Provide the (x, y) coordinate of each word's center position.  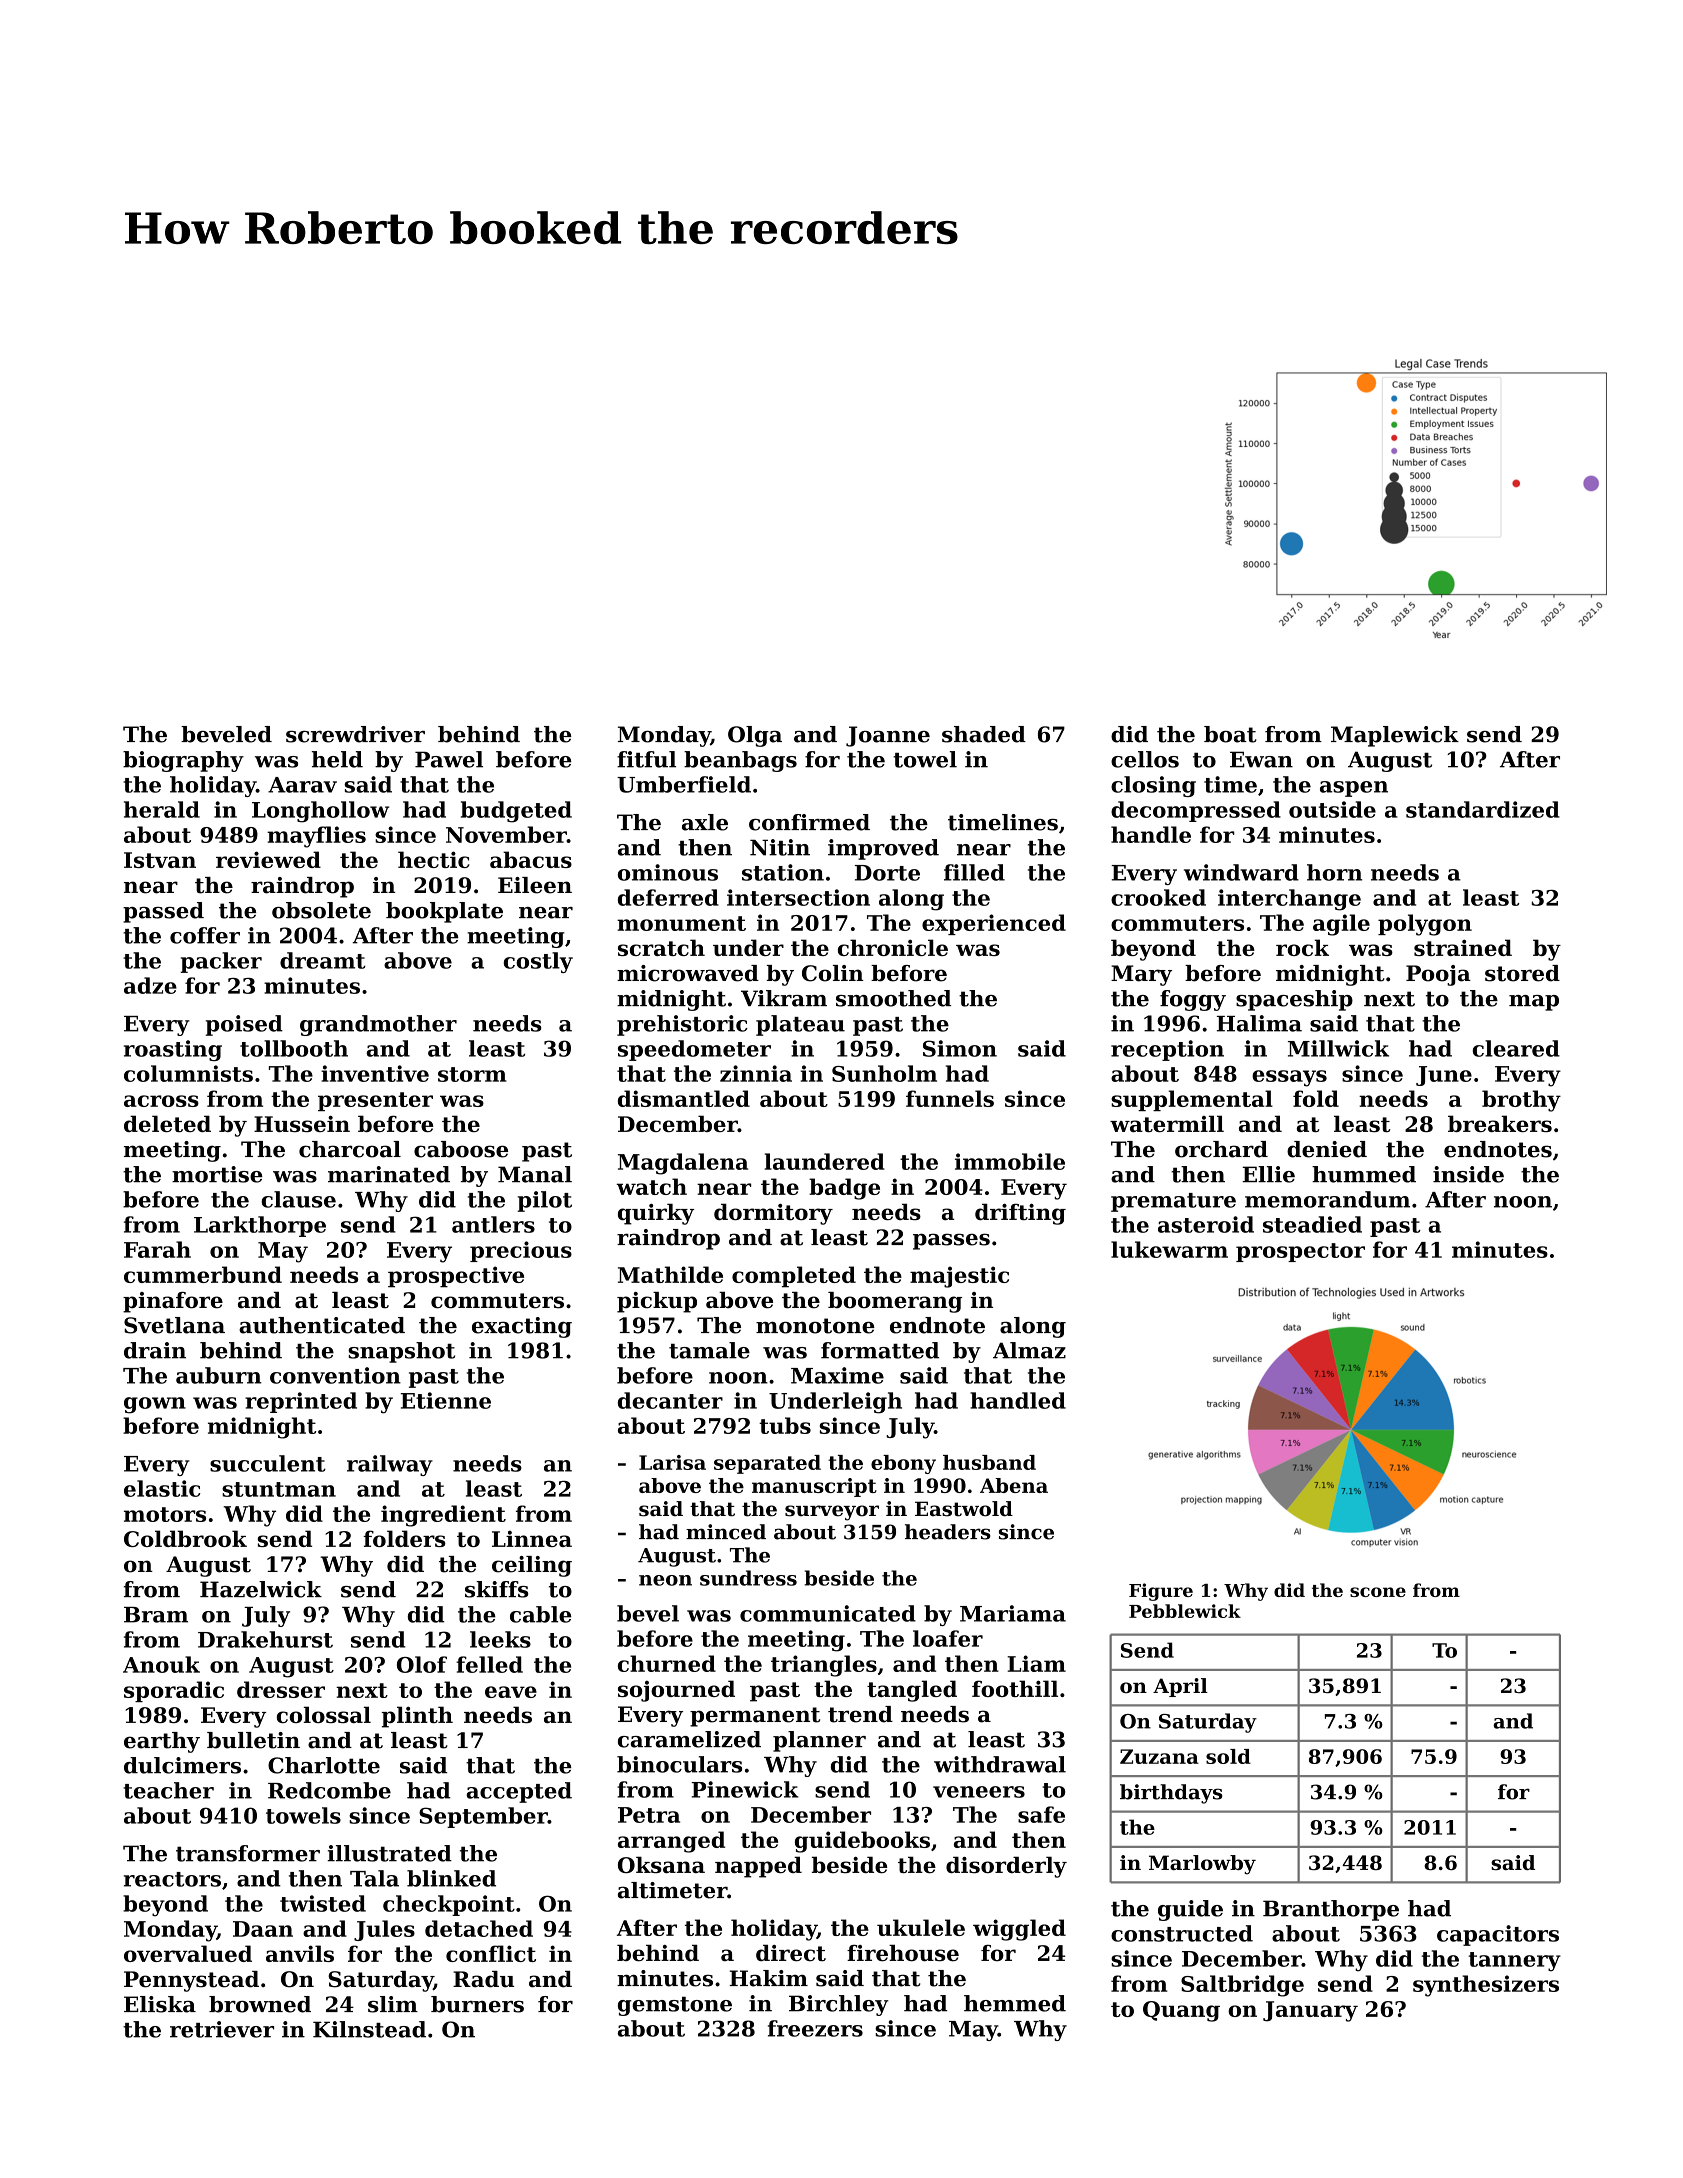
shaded (984, 734)
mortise (217, 1174)
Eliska (160, 2004)
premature (1173, 1202)
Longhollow (320, 812)
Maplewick (1395, 736)
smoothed (893, 998)
